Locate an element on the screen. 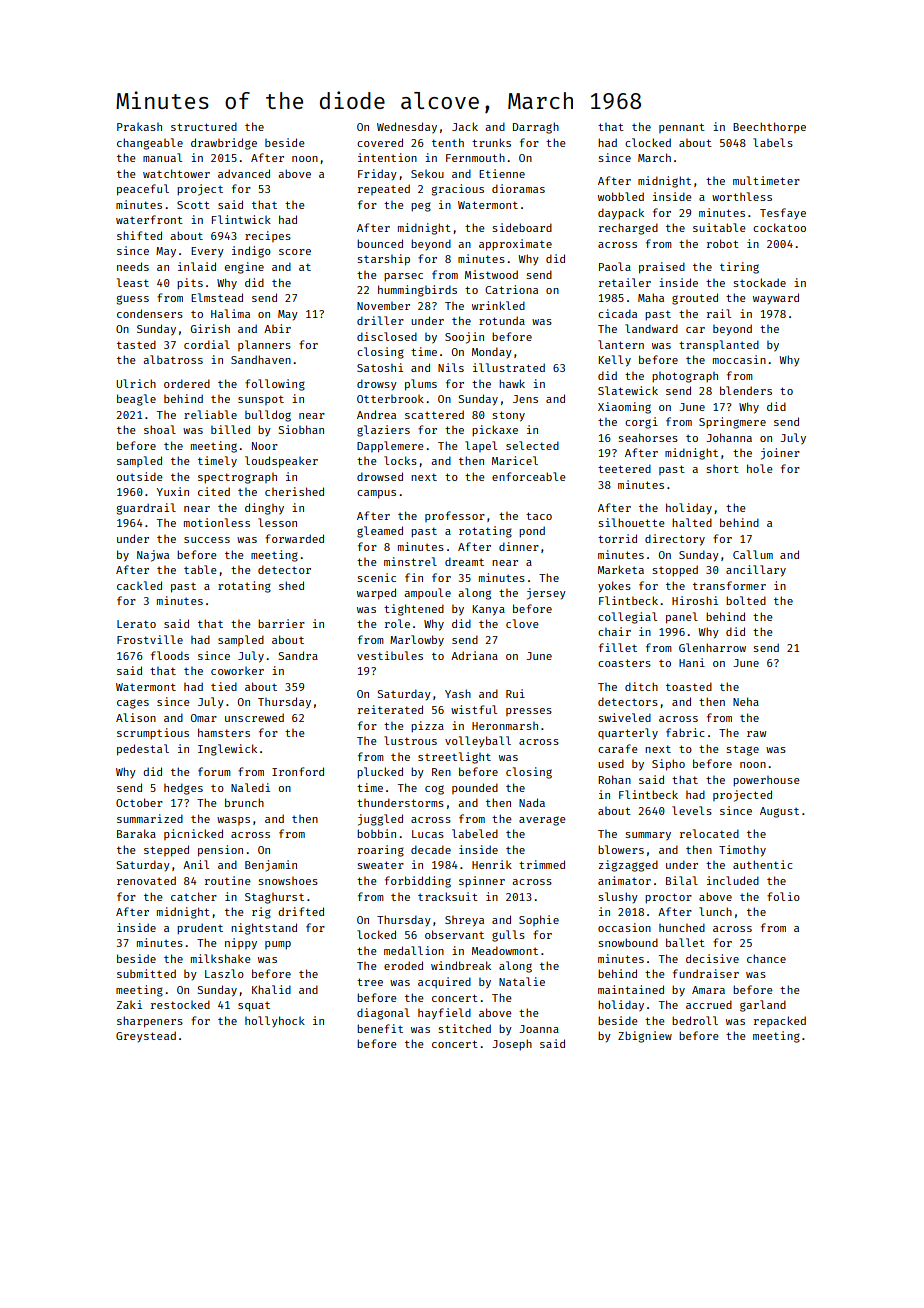  average is located at coordinates (542, 821).
